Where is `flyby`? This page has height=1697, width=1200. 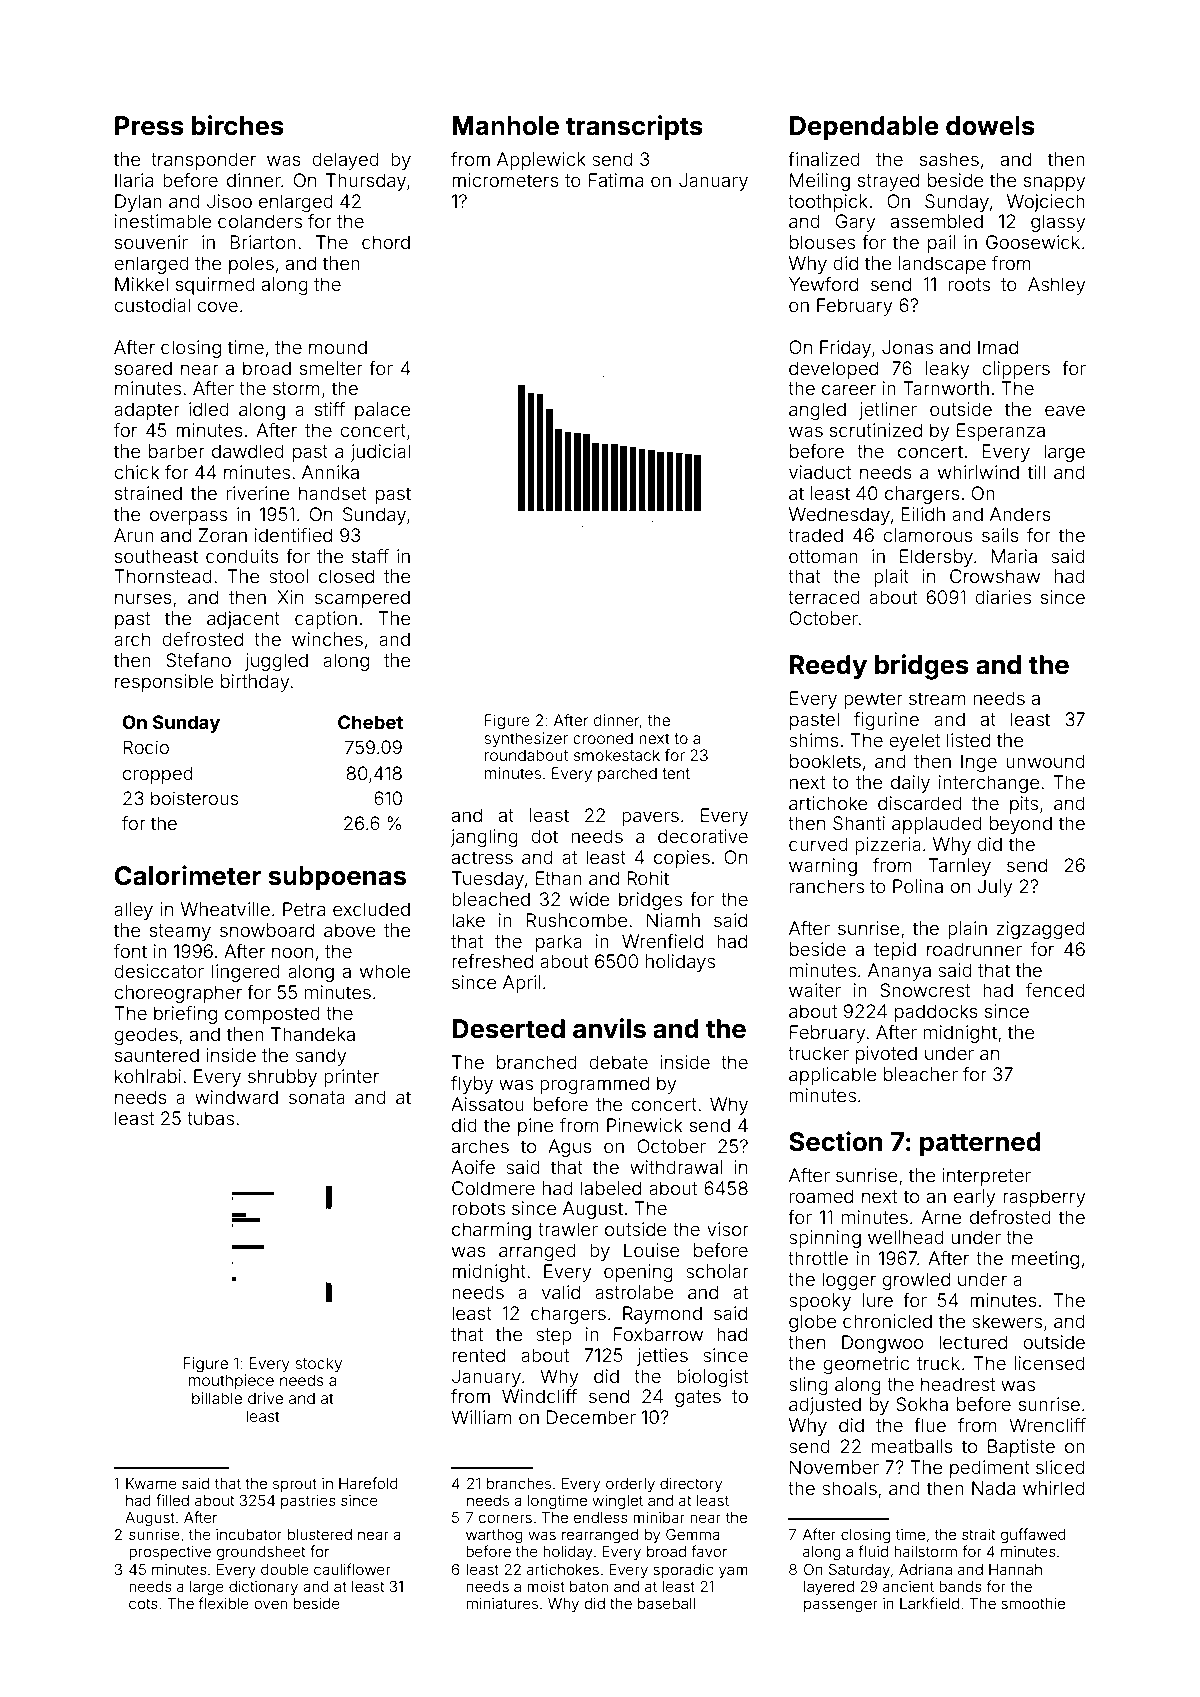
flyby is located at coordinates (472, 1085).
